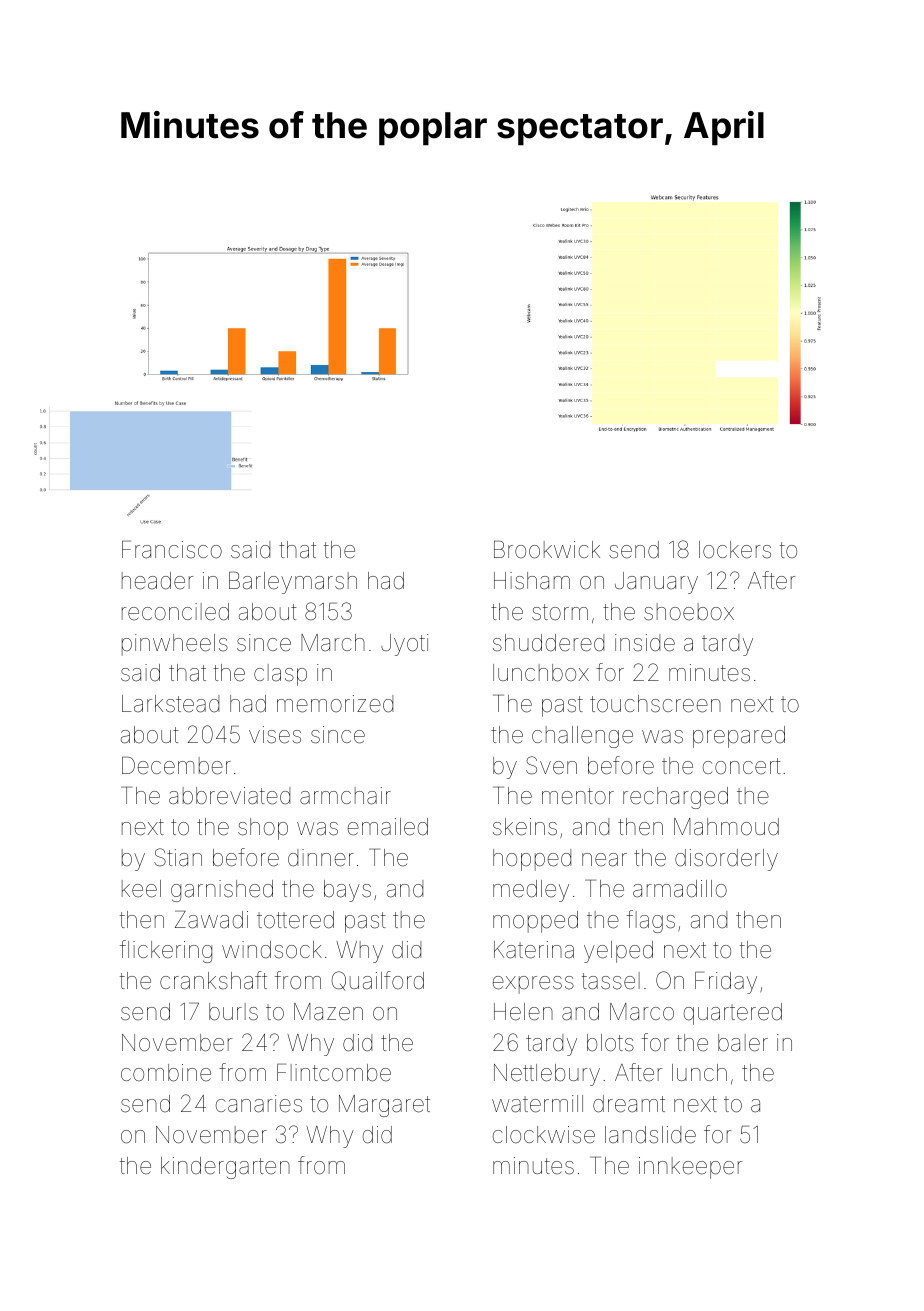 Image resolution: width=924 pixels, height=1311 pixels. What do you see at coordinates (544, 1135) in the screenshot?
I see `clockwise` at bounding box center [544, 1135].
